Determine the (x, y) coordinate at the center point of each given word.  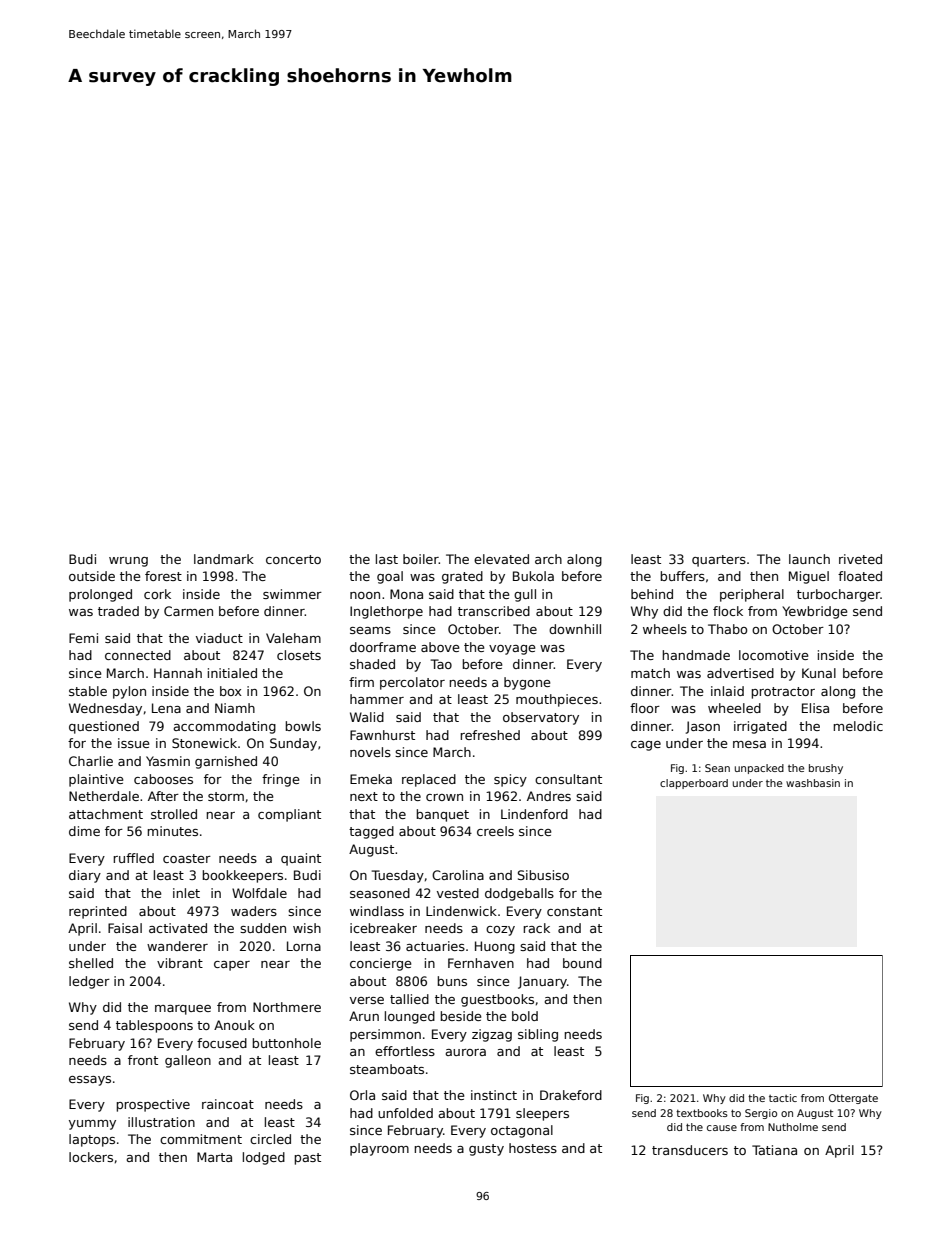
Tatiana (774, 1150)
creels (495, 831)
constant (574, 911)
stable (88, 691)
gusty (486, 1150)
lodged (264, 1158)
